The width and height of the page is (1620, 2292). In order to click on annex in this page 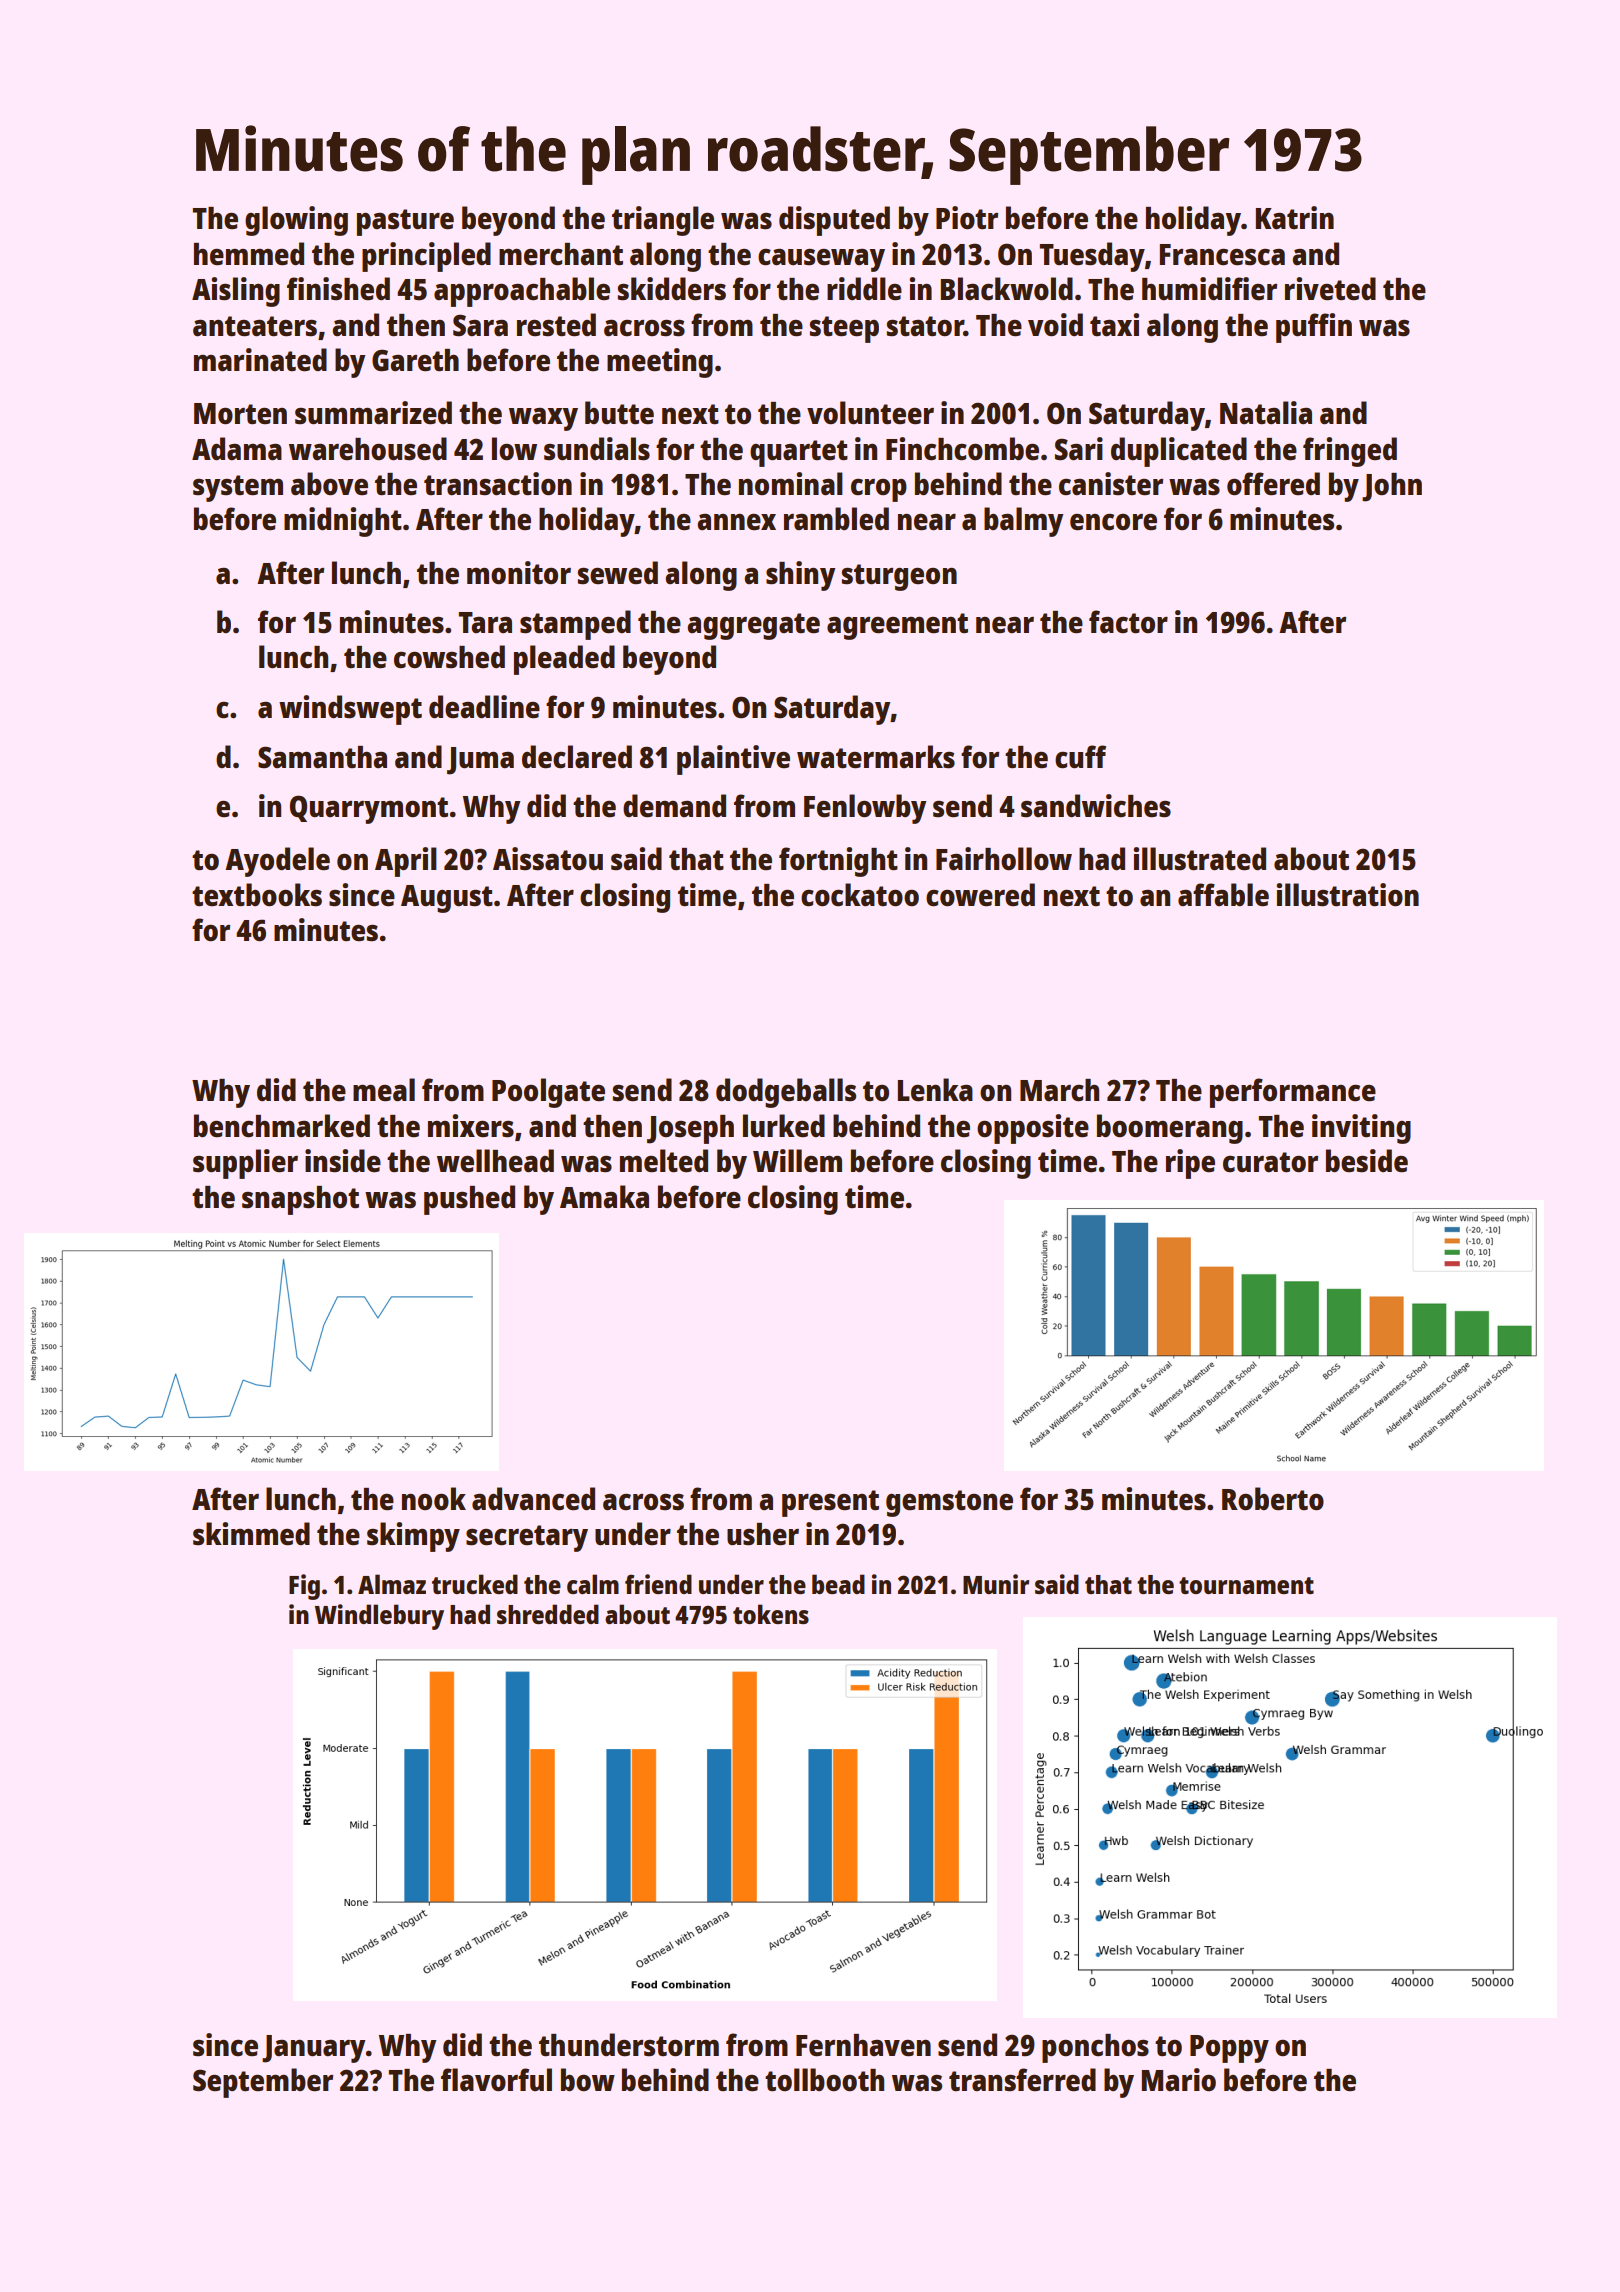, I will do `click(736, 522)`.
